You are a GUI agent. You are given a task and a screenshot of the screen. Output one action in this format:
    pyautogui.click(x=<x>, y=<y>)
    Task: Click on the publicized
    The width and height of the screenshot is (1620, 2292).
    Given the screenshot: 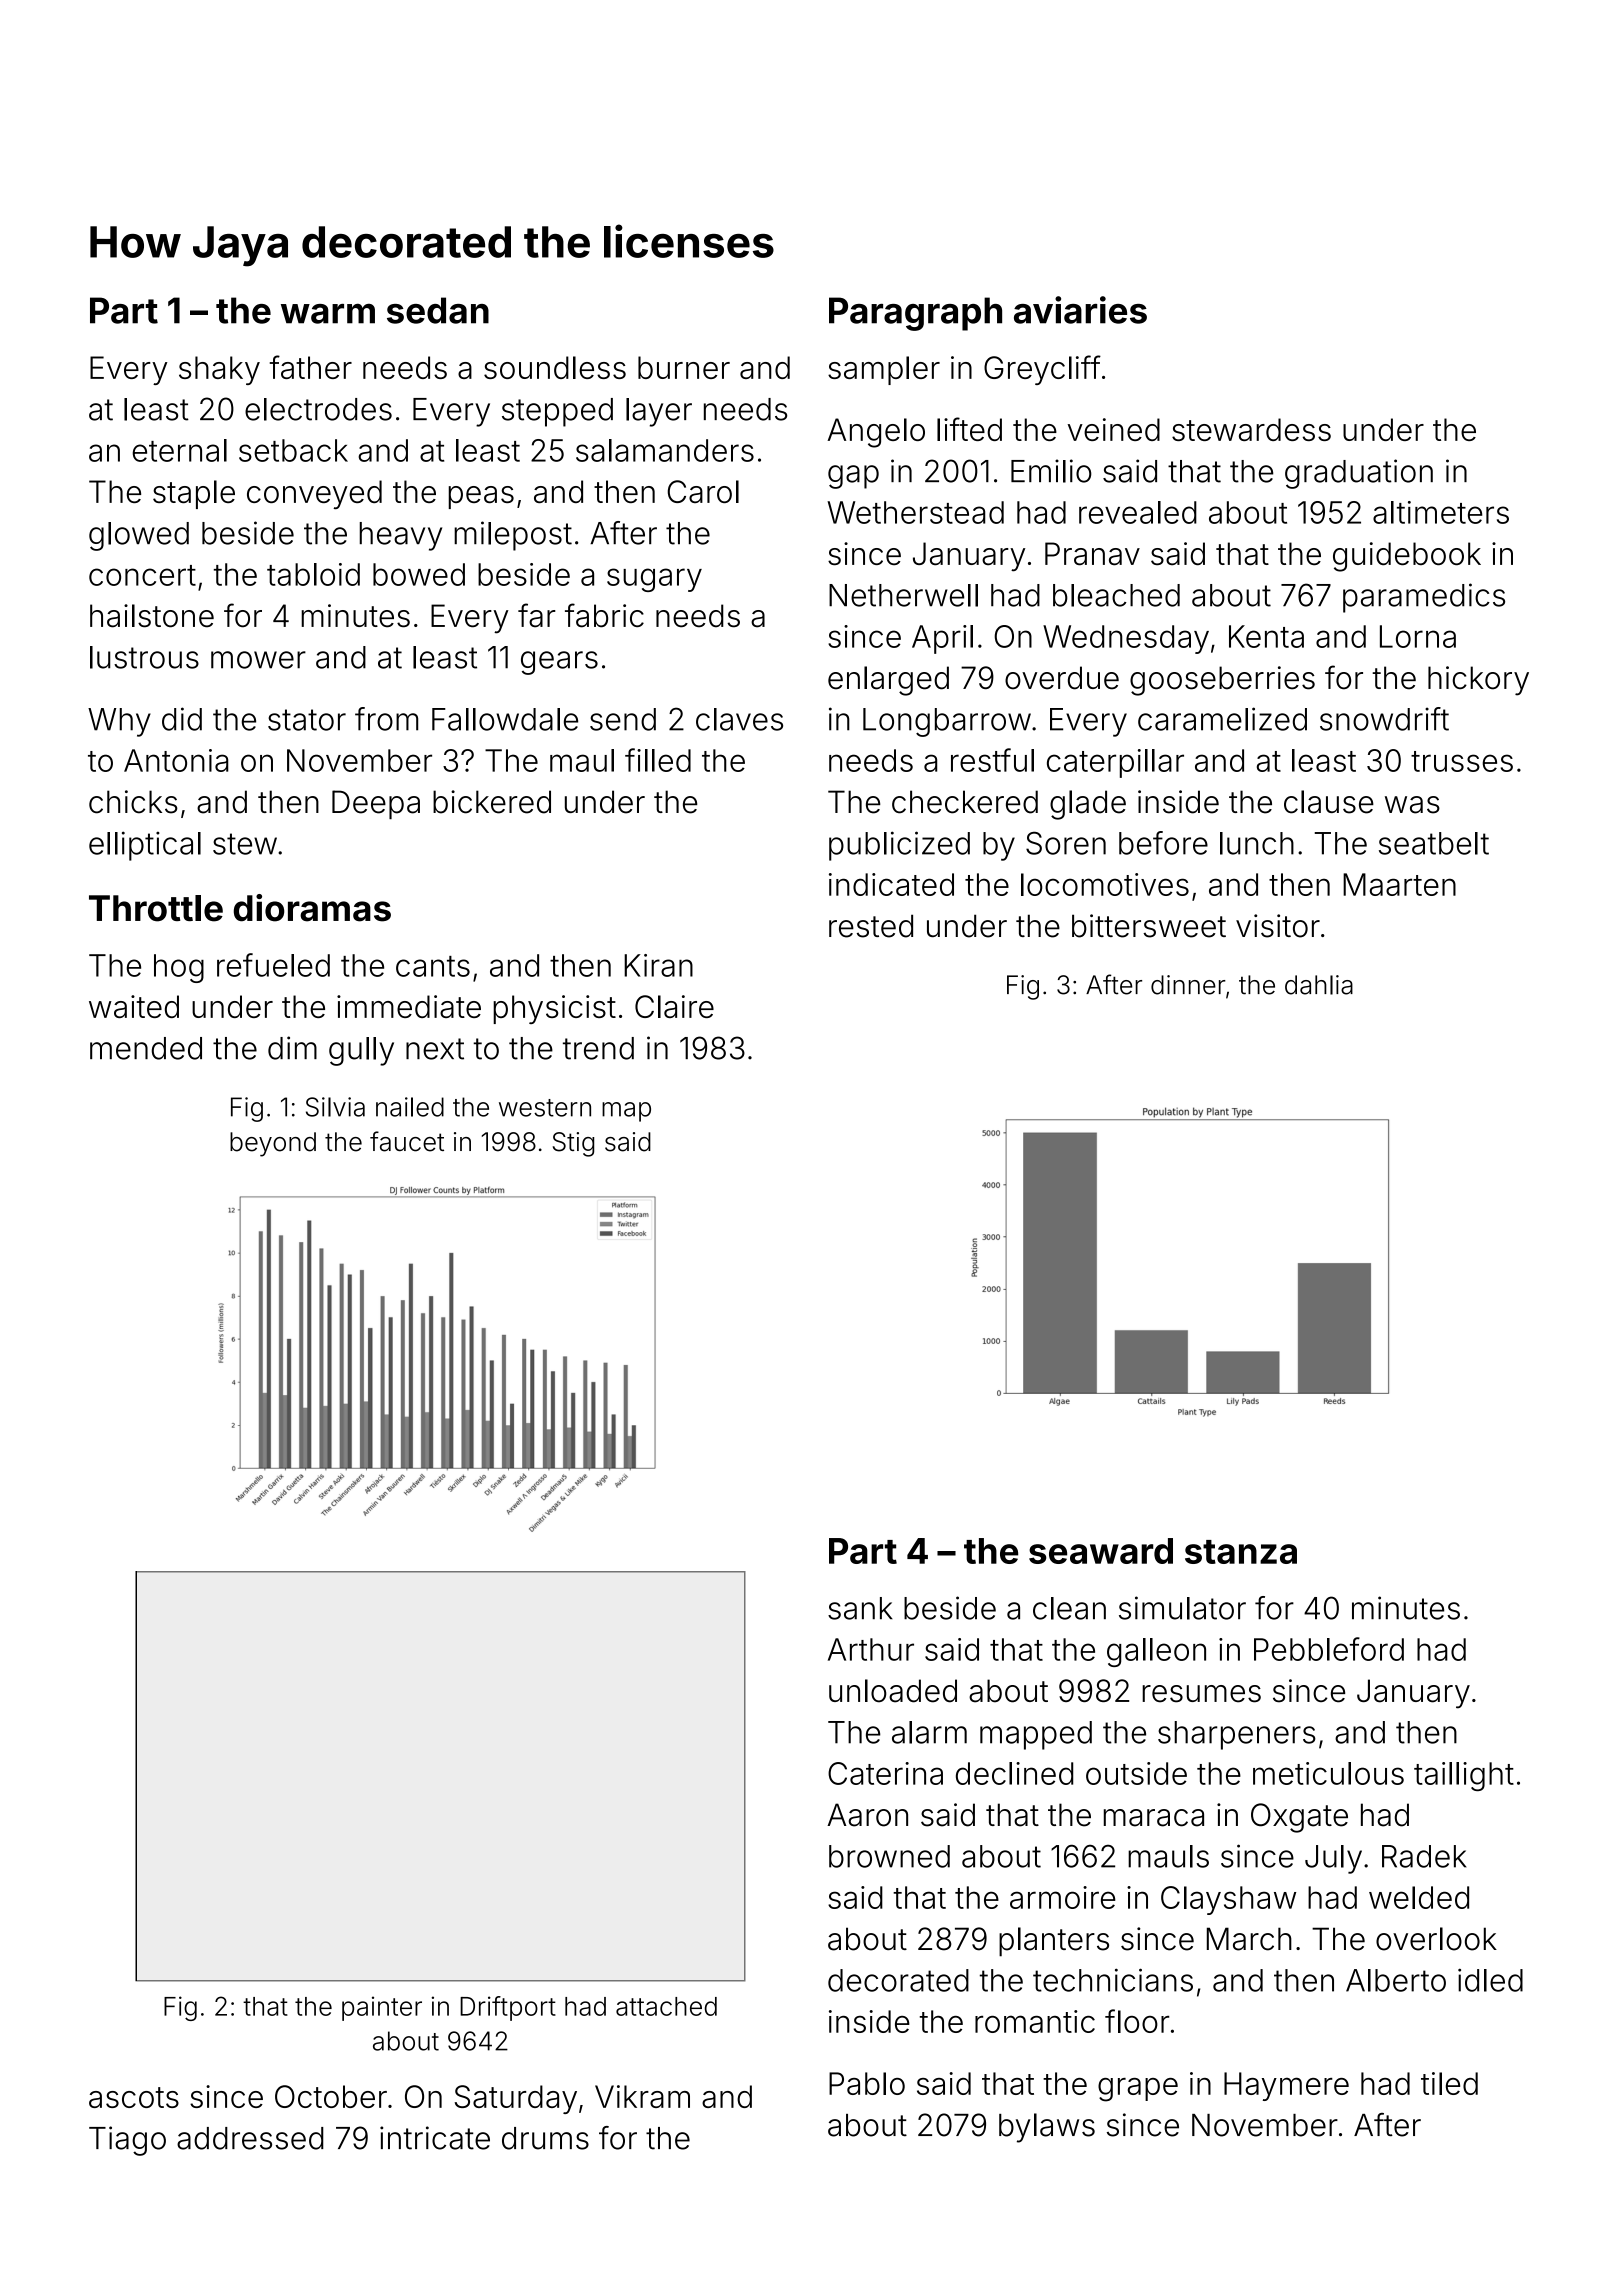 What is the action you would take?
    pyautogui.click(x=899, y=846)
